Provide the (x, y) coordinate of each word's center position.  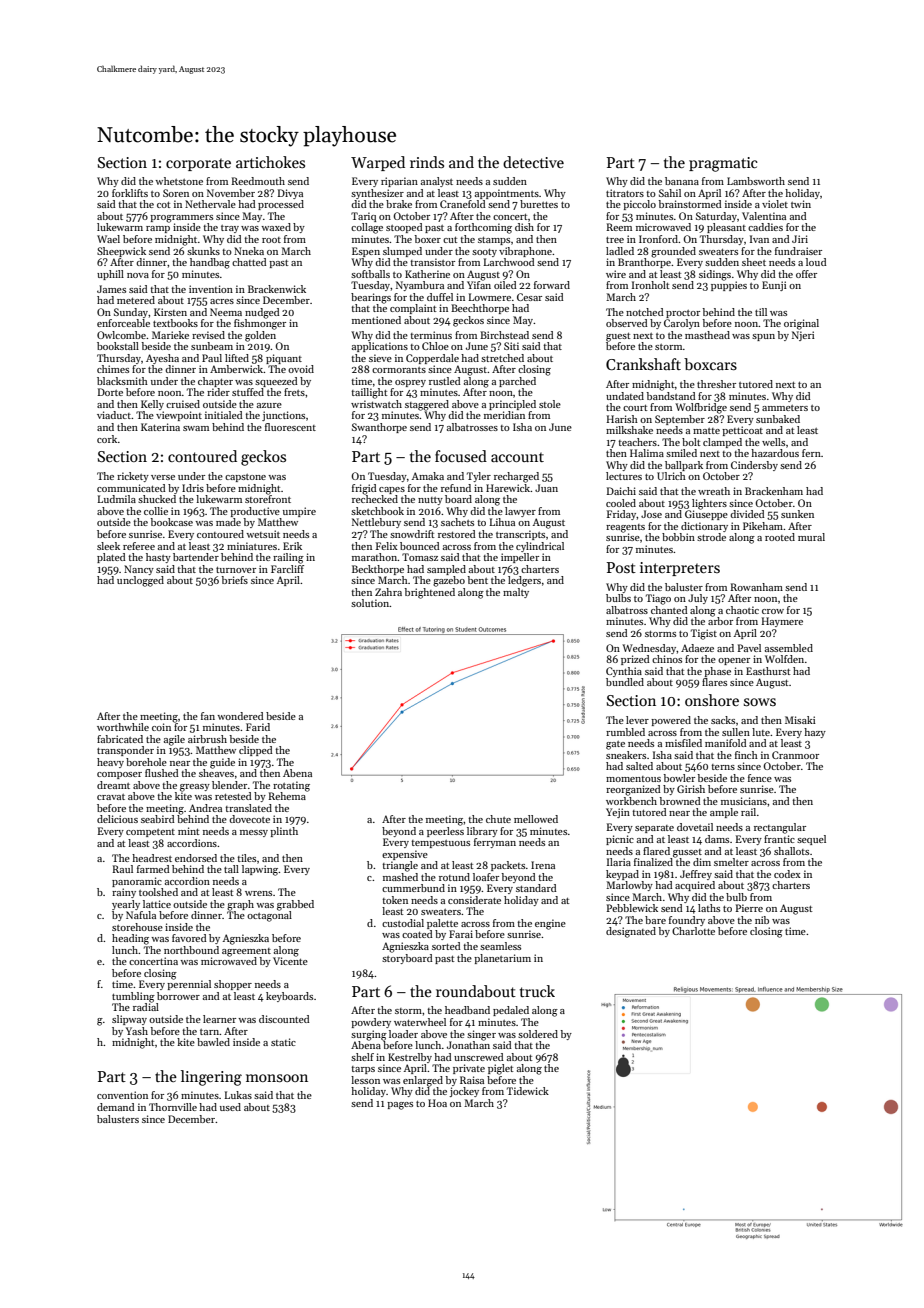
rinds (427, 162)
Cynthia (624, 672)
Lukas (238, 1095)
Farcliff (287, 569)
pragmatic (723, 164)
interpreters (680, 569)
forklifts (130, 193)
